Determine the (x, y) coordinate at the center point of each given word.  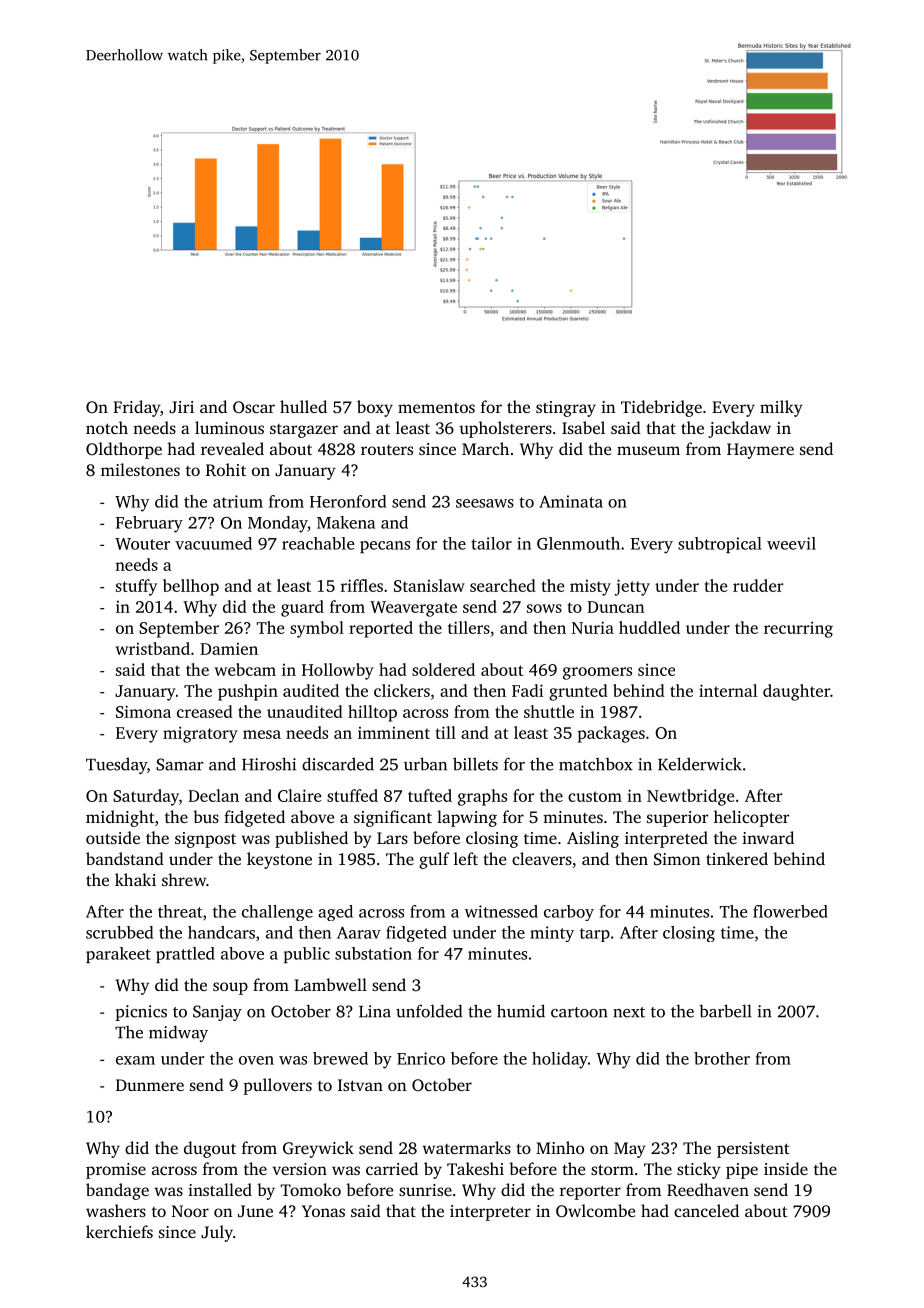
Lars (392, 838)
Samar (179, 764)
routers (387, 450)
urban (425, 764)
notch (107, 427)
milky (781, 408)
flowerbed (790, 911)
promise (116, 1171)
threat (180, 911)
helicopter (752, 818)
